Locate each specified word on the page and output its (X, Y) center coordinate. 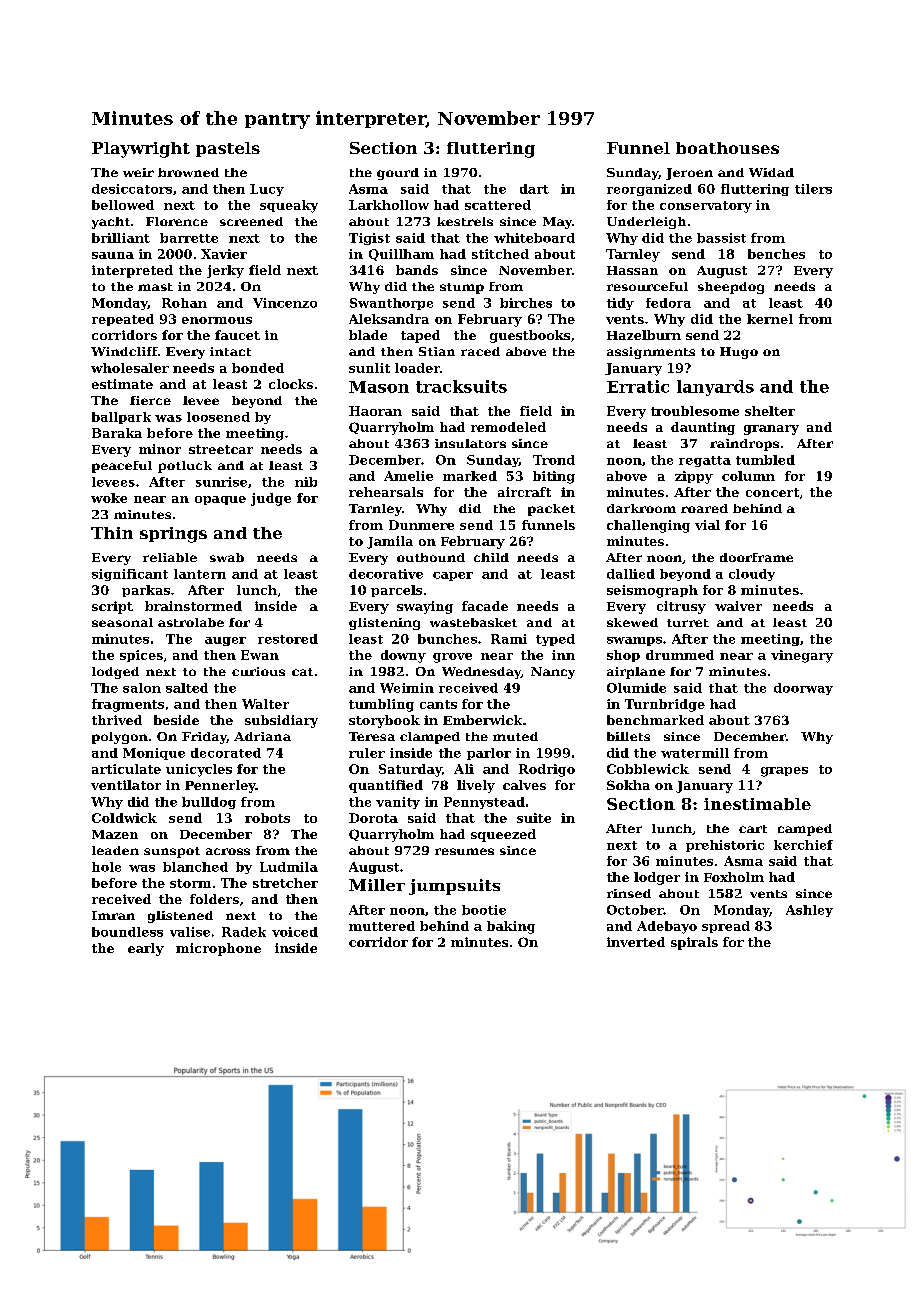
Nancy (553, 673)
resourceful (647, 286)
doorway (803, 689)
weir (138, 172)
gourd (398, 174)
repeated (123, 320)
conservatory (706, 207)
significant (130, 575)
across (228, 851)
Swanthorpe (391, 304)
